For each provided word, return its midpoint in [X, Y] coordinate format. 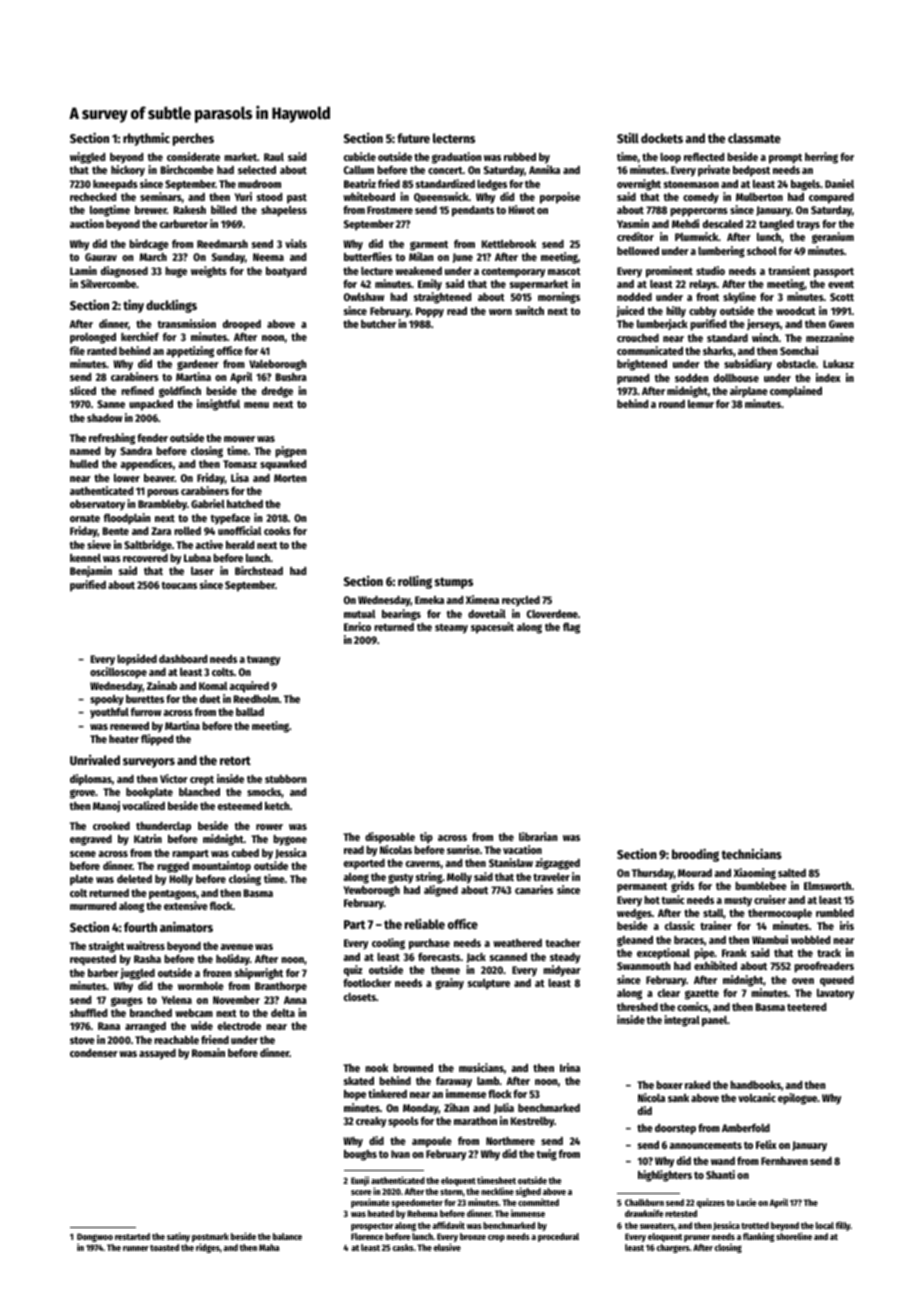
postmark [210, 1237]
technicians [752, 853]
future [413, 138]
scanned [508, 957]
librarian [538, 836]
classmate [754, 138]
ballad [250, 712]
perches [193, 139]
